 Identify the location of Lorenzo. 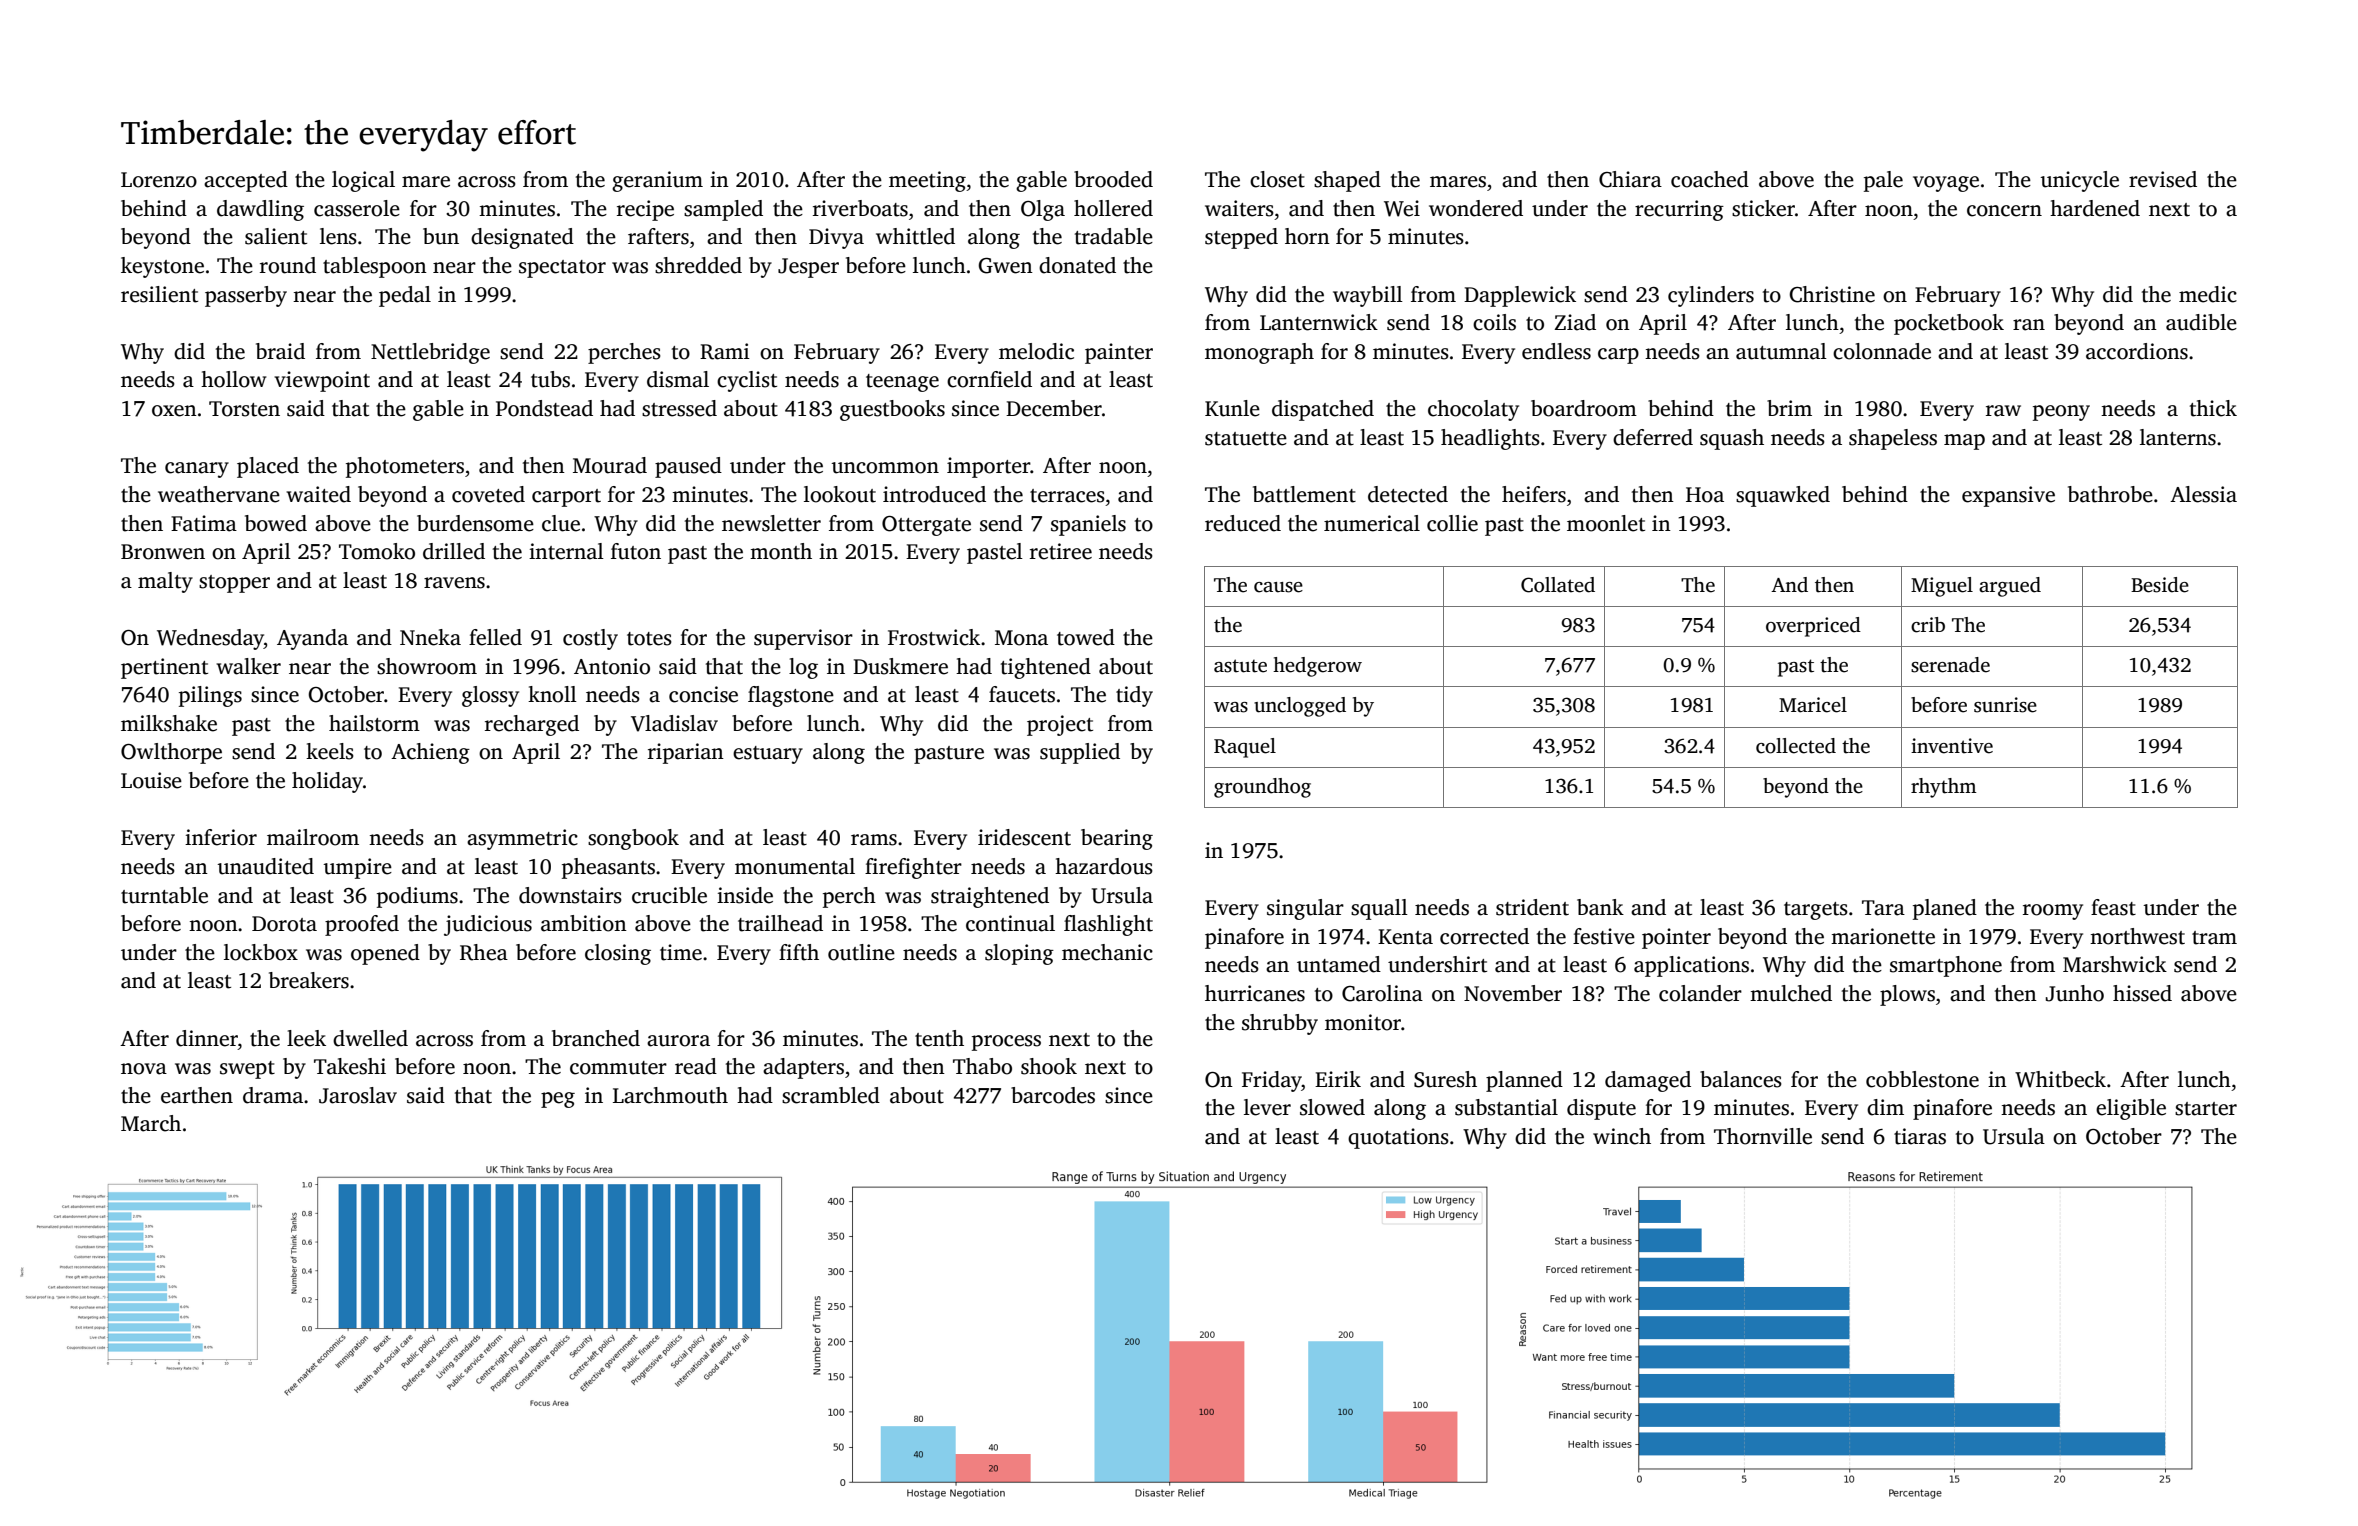
(159, 180).
